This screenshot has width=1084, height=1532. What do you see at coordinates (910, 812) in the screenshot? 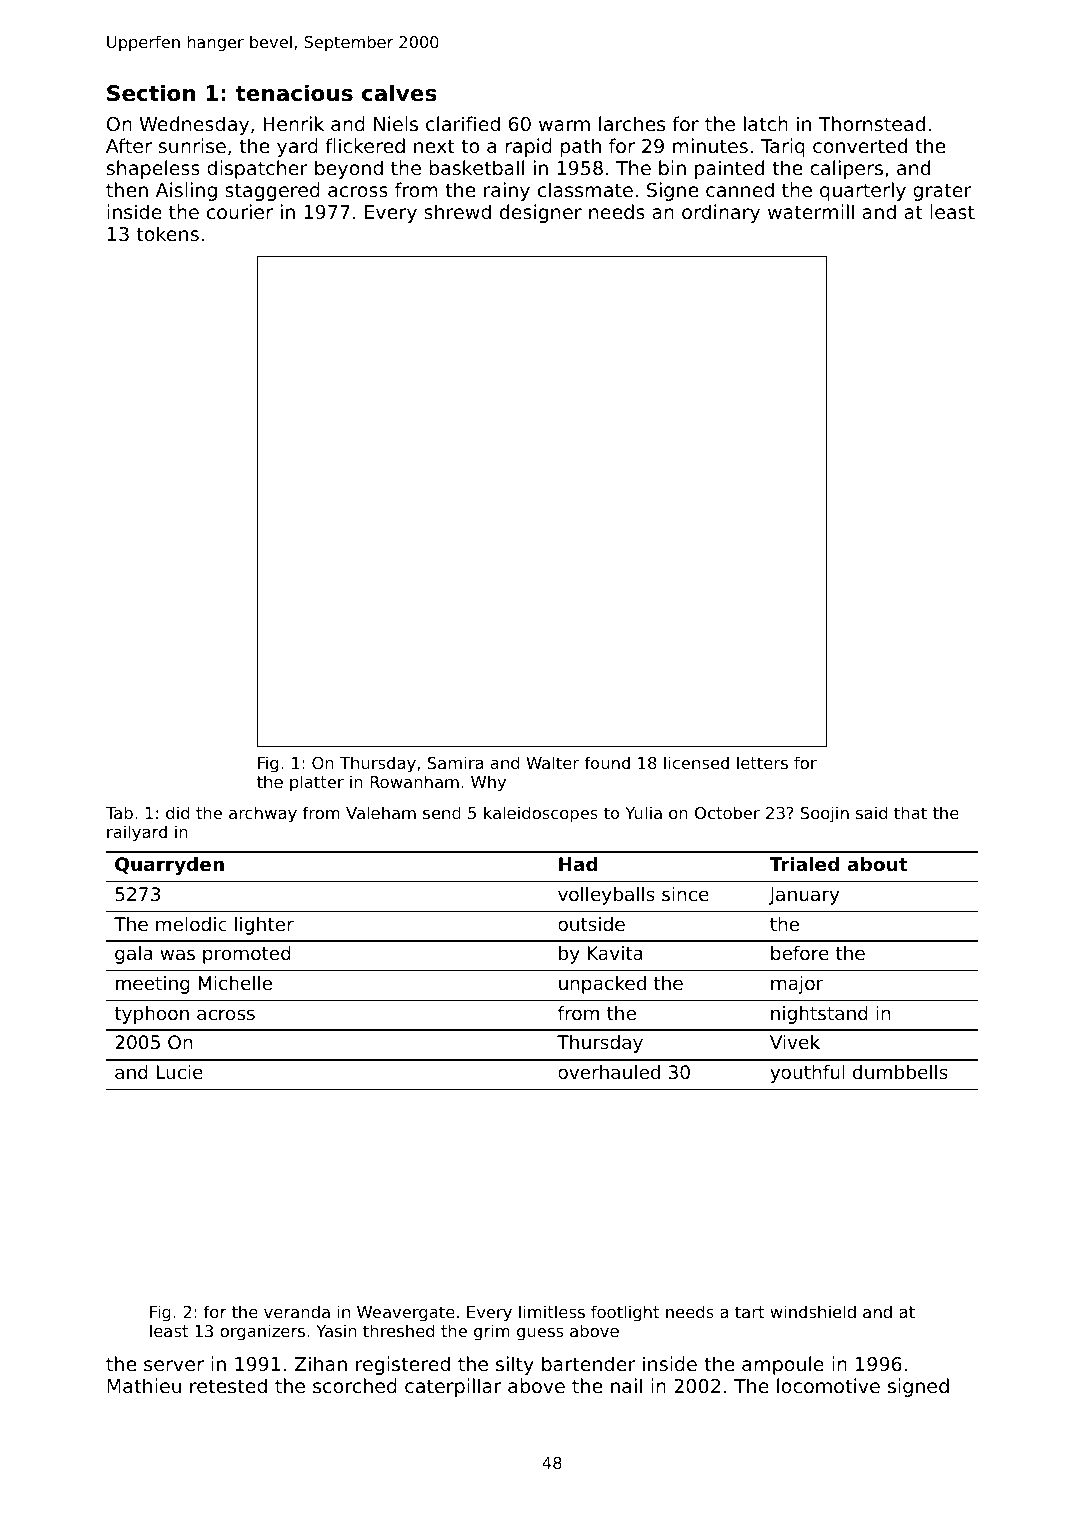
I see `that` at bounding box center [910, 812].
